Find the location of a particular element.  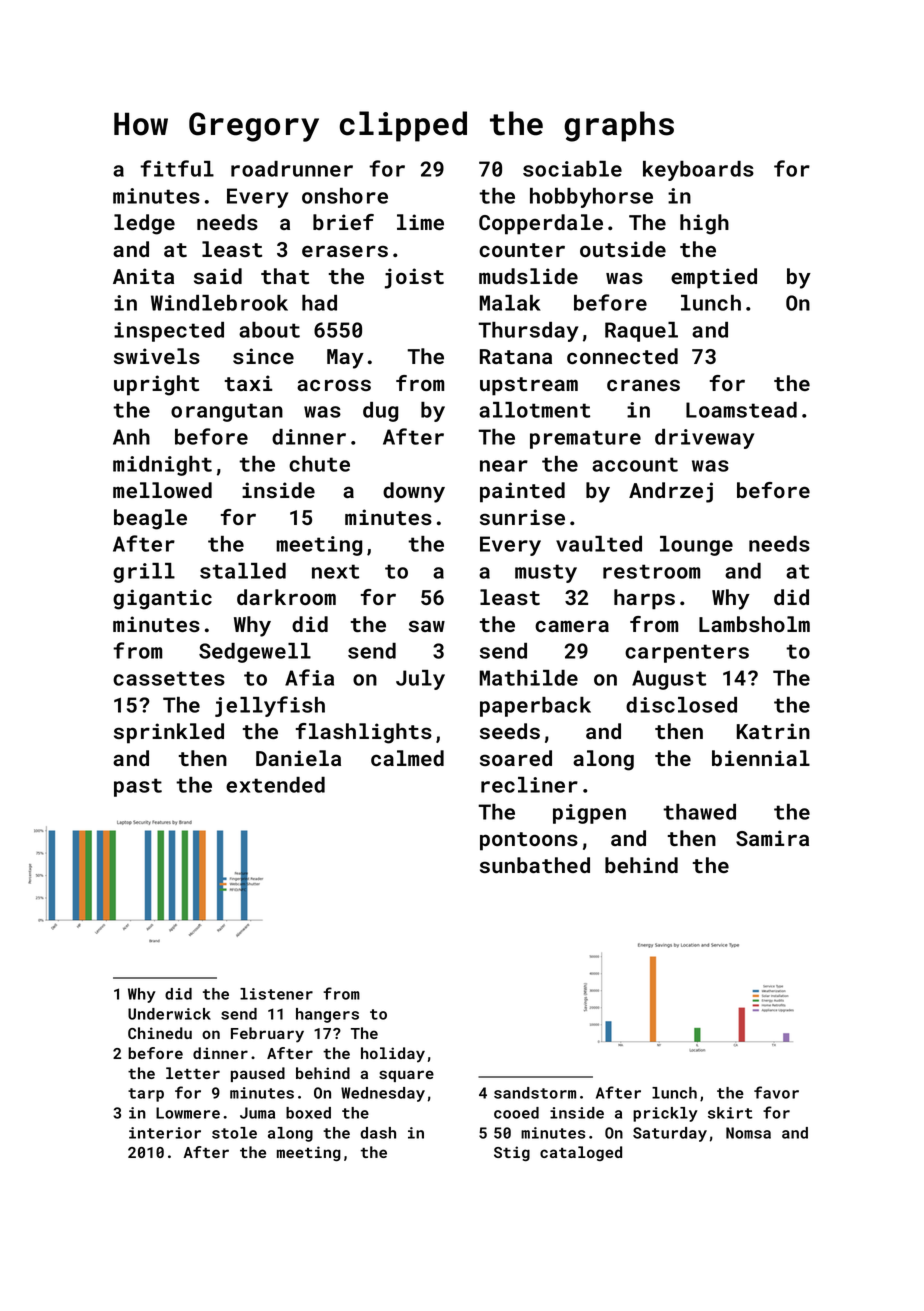

Andrzej is located at coordinates (671, 492).
